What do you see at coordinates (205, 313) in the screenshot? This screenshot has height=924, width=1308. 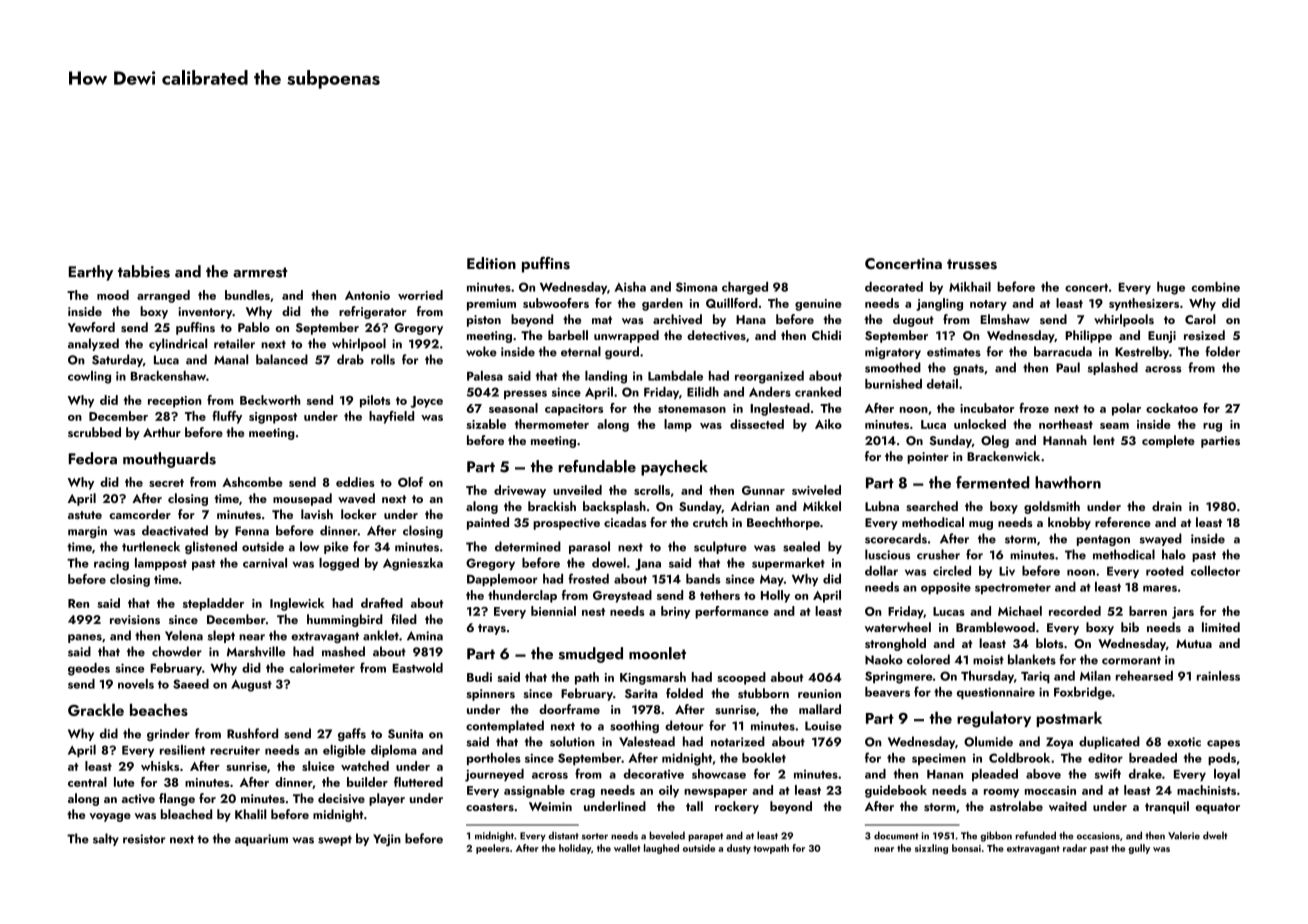 I see `inventory` at bounding box center [205, 313].
